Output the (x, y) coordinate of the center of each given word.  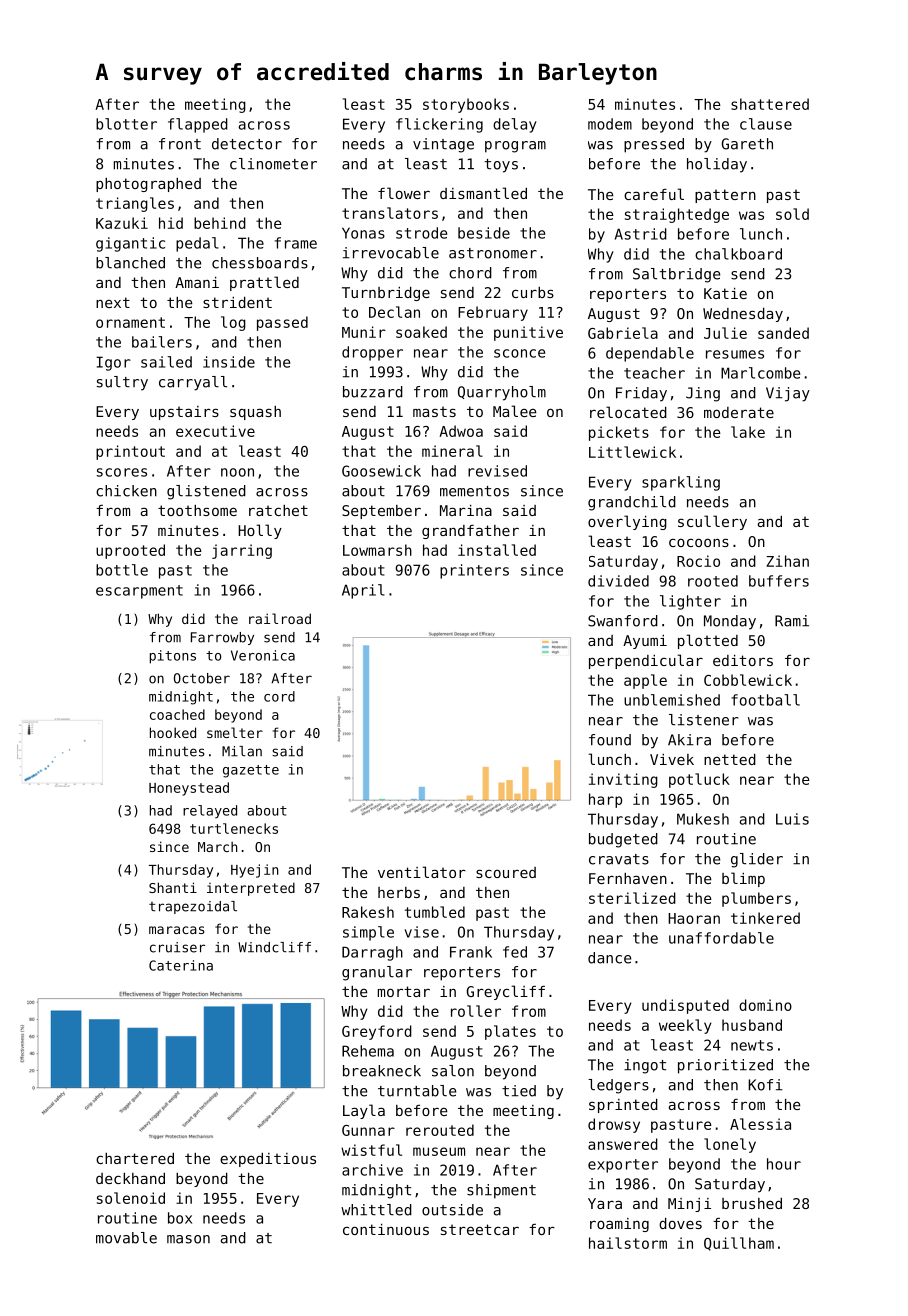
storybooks (466, 105)
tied (519, 1091)
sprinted (623, 1106)
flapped (198, 125)
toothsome (197, 510)
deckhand (130, 1178)
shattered (770, 104)
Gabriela (623, 333)
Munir (364, 332)
